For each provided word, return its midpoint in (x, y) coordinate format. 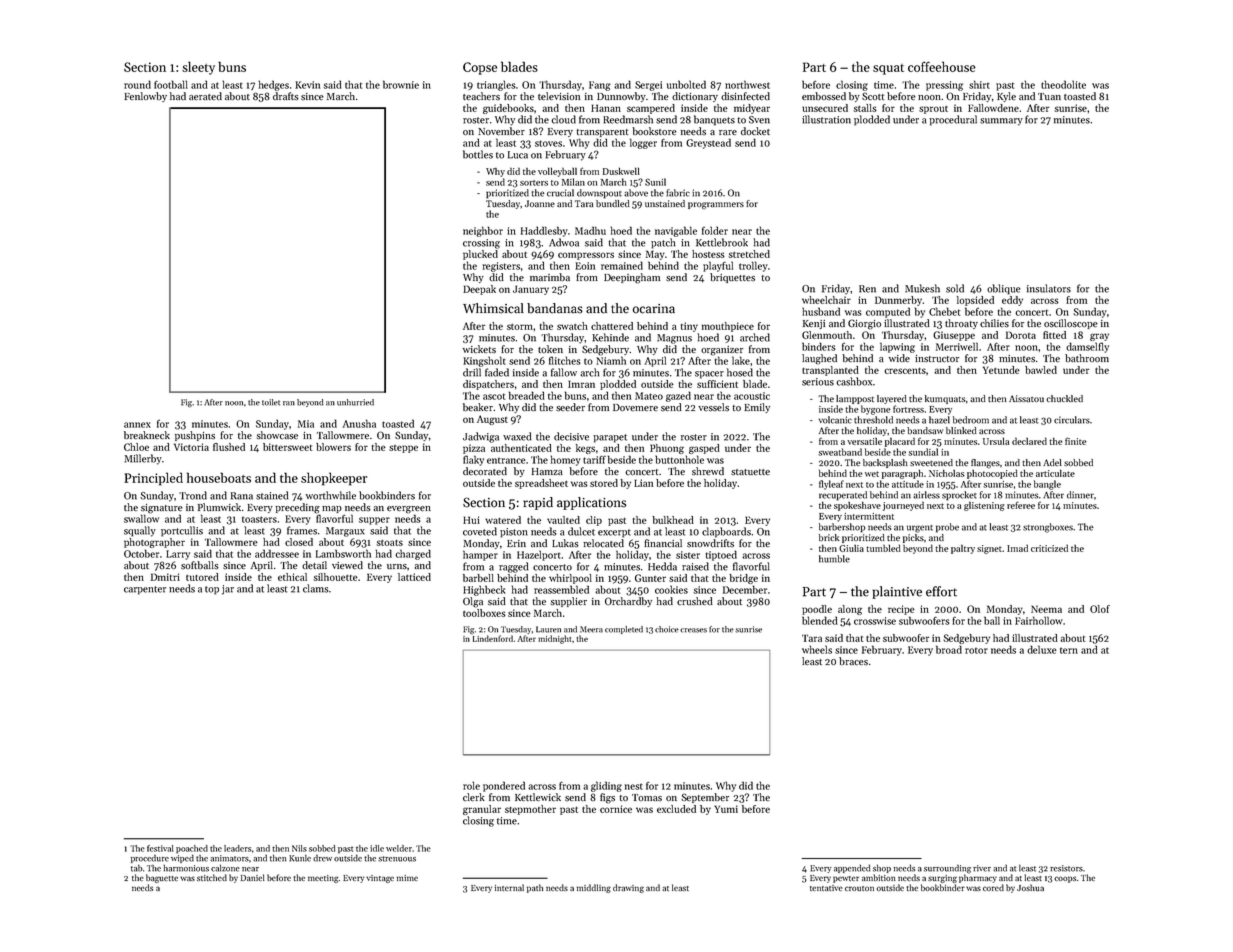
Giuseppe (954, 336)
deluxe (1042, 649)
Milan (573, 182)
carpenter (145, 590)
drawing (628, 888)
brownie (401, 84)
